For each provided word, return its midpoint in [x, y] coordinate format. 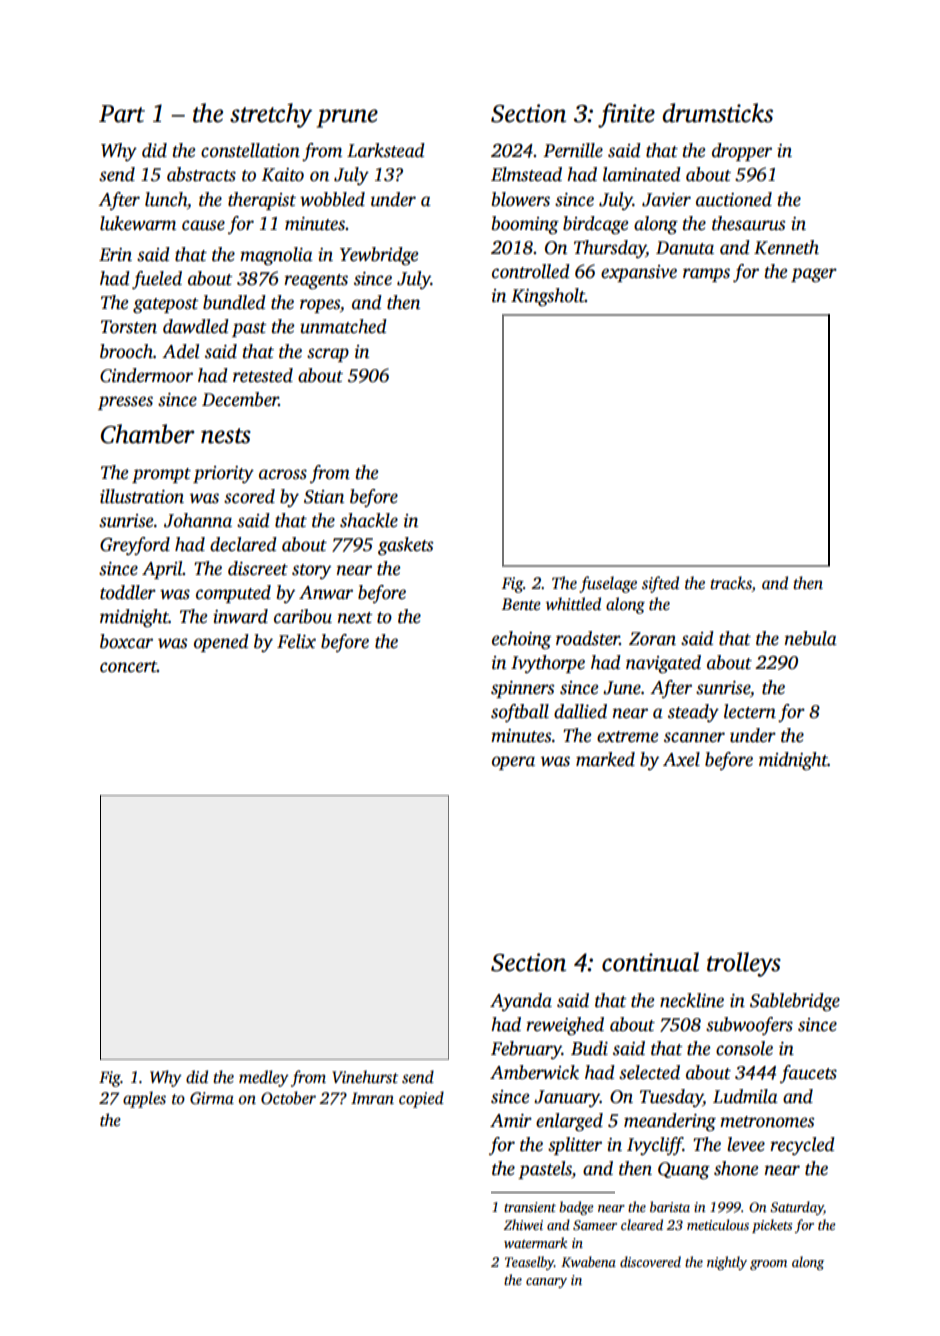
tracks [731, 584]
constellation [250, 150]
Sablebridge [795, 1002]
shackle [369, 520]
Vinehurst [365, 1077]
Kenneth [786, 247]
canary [546, 1283]
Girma [212, 1098]
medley [264, 1078]
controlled [531, 271]
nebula [811, 638]
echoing [521, 640]
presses [125, 403]
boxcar [126, 641]
